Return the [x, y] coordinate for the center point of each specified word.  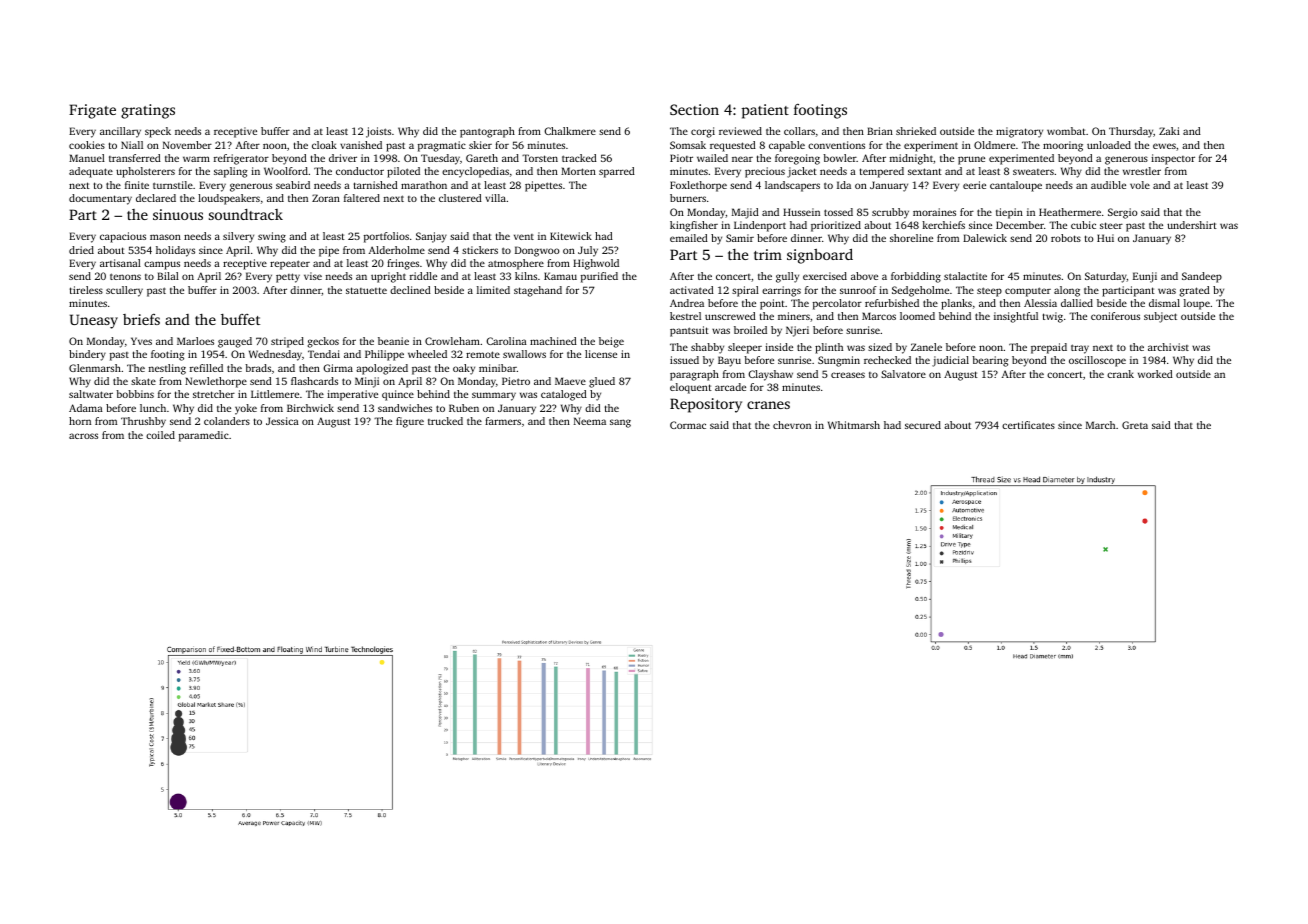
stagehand [538, 291]
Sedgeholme [920, 291]
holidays [175, 251]
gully [787, 277]
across [83, 436]
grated [1194, 291]
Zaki [1169, 131]
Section [694, 109]
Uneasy [94, 321]
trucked [445, 421]
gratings [148, 111]
